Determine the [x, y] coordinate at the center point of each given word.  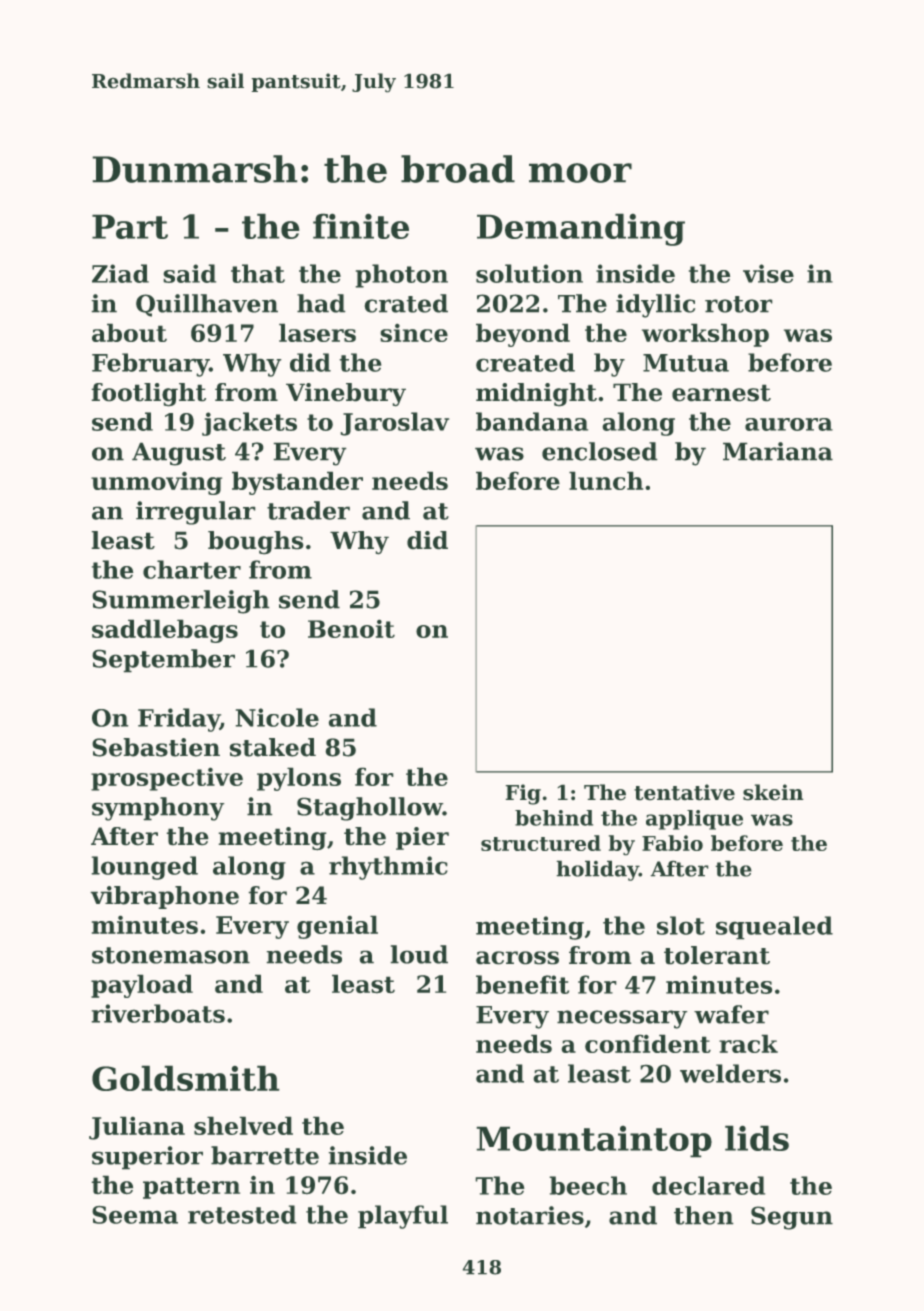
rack [748, 1044]
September [163, 660]
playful [403, 1217]
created [525, 362]
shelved [243, 1126]
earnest [721, 393]
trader [308, 510]
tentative [684, 792]
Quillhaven [207, 305]
